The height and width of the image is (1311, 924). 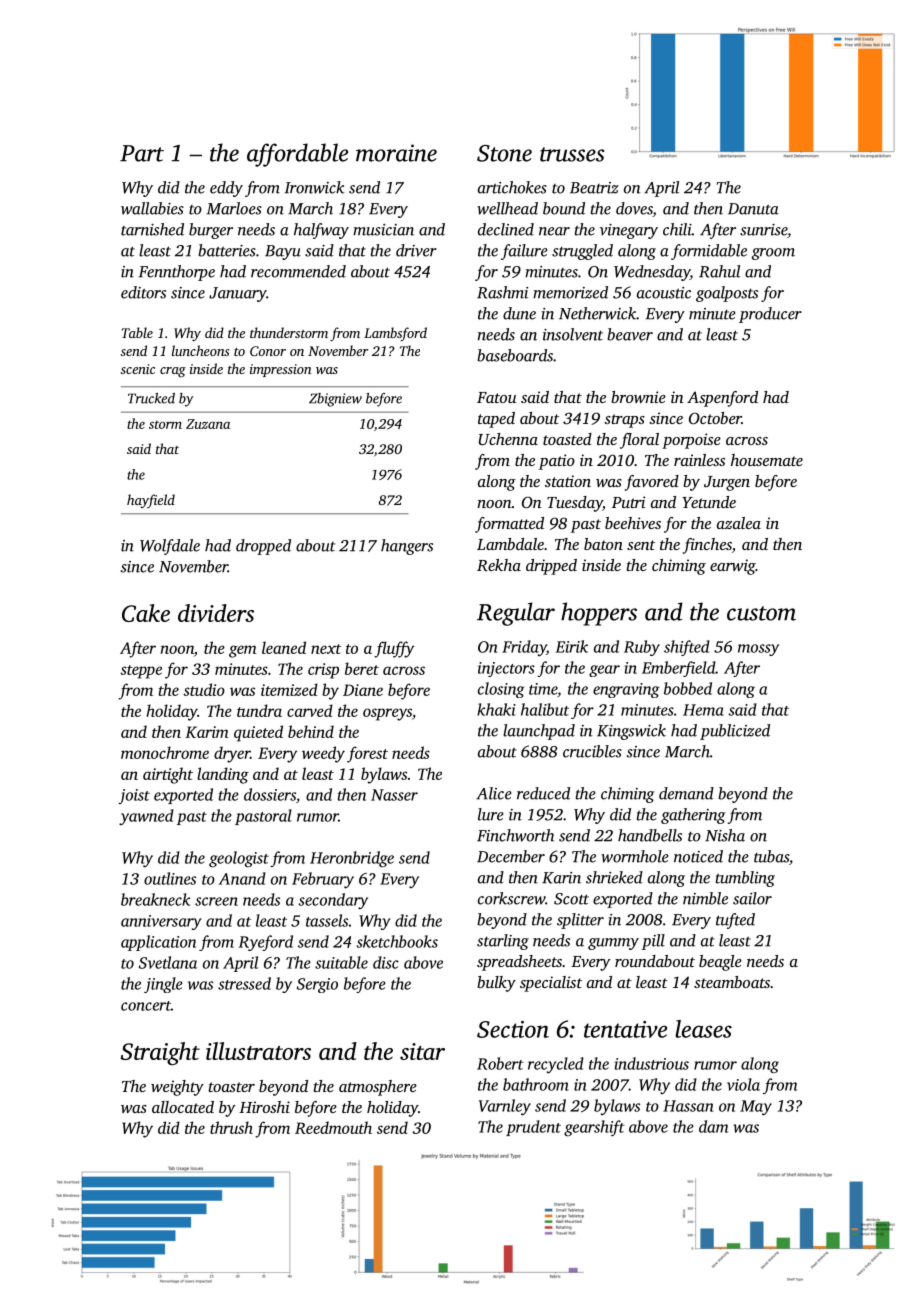 I want to click on thrush, so click(x=231, y=1127).
